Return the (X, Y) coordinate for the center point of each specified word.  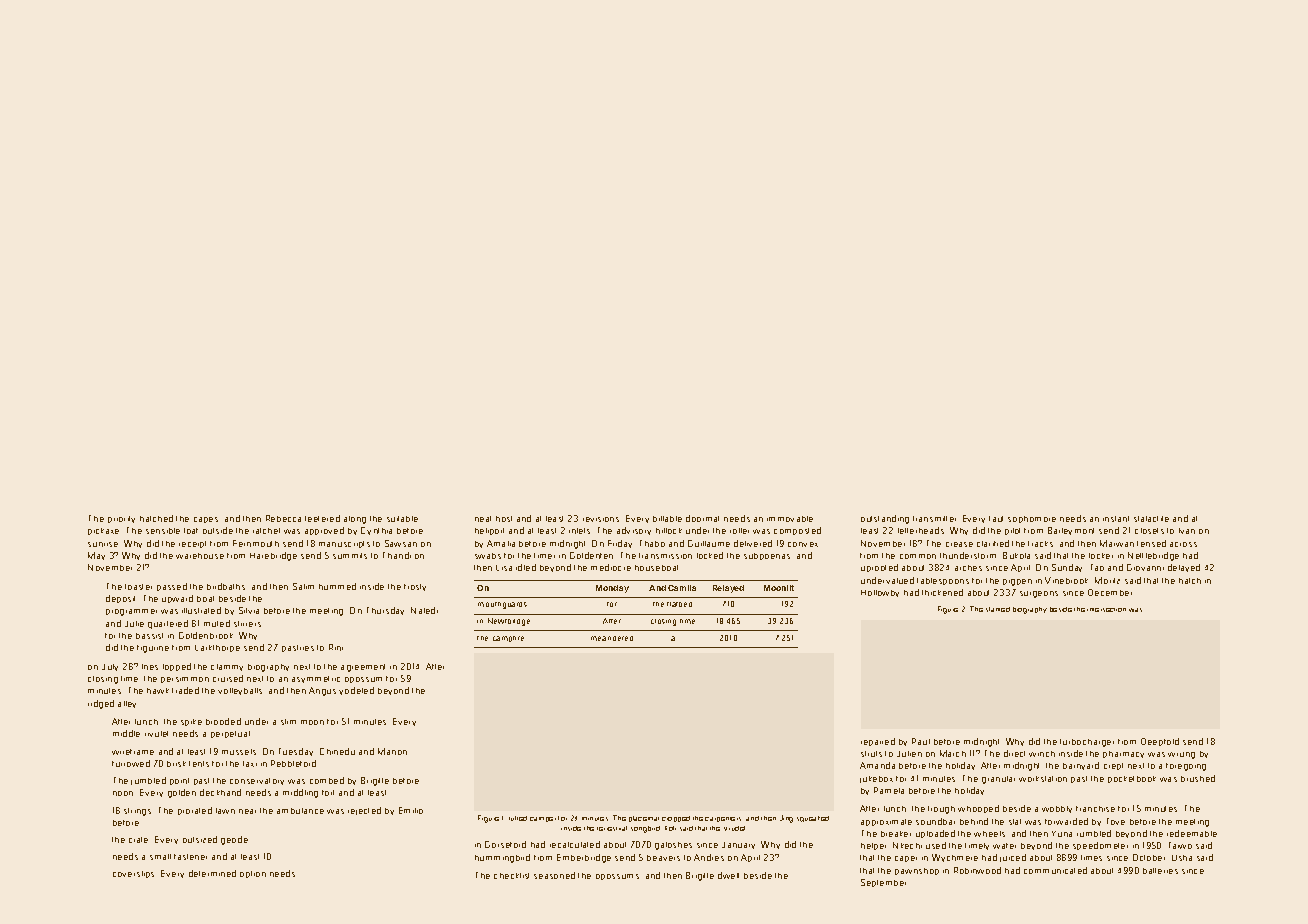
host (504, 519)
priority (121, 519)
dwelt (728, 875)
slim (288, 722)
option (253, 874)
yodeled (356, 691)
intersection (1106, 610)
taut (996, 519)
